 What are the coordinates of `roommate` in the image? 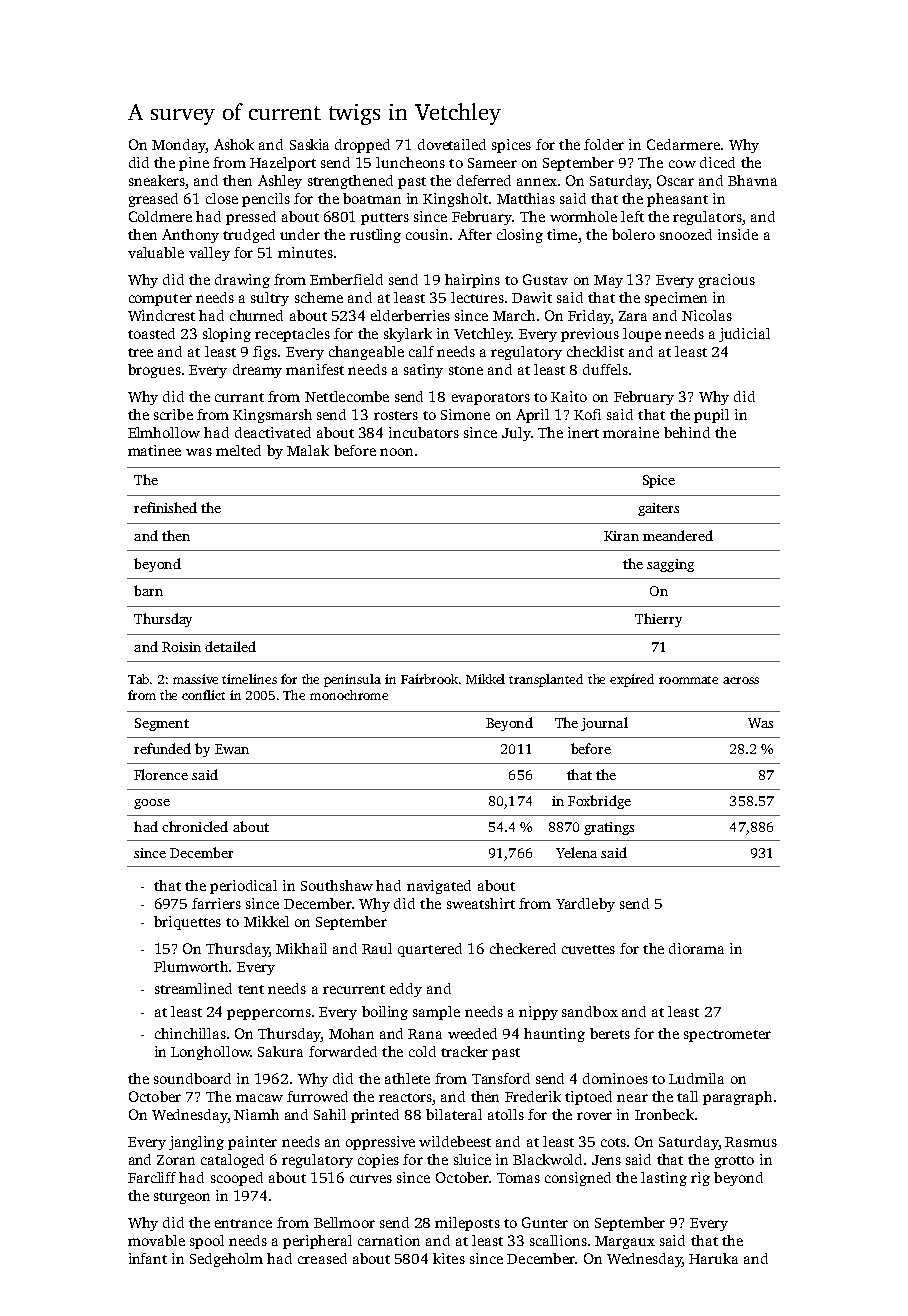 It's located at (688, 680).
